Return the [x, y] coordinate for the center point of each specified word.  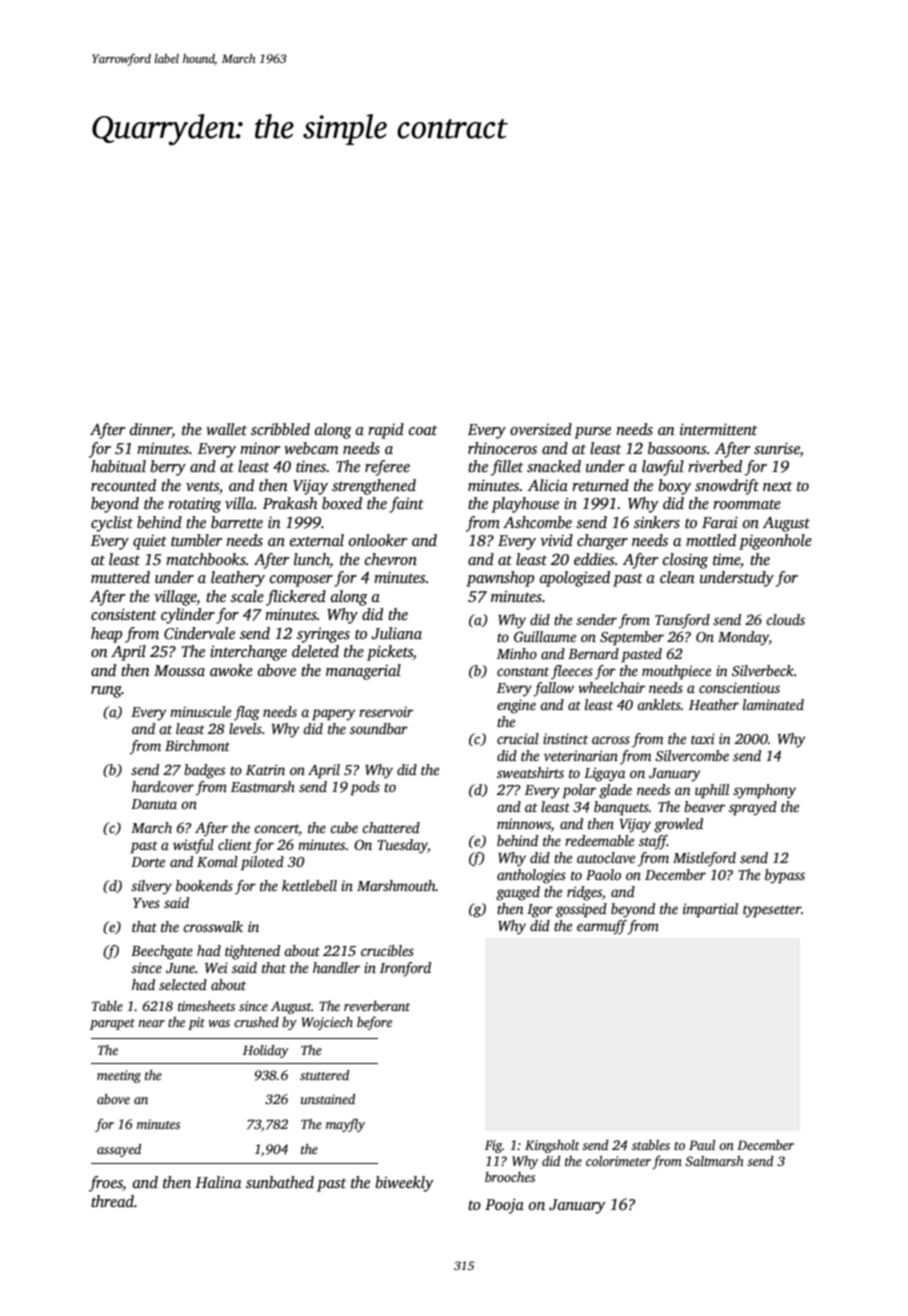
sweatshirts [530, 772]
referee [387, 468]
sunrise [777, 448]
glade [615, 791]
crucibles [387, 950]
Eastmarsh [263, 786]
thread [112, 1201]
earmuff [602, 927]
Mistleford [704, 859]
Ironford [405, 969]
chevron [391, 559]
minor [260, 448]
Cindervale [199, 633]
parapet [112, 1024]
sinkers [657, 522]
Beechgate [162, 952]
